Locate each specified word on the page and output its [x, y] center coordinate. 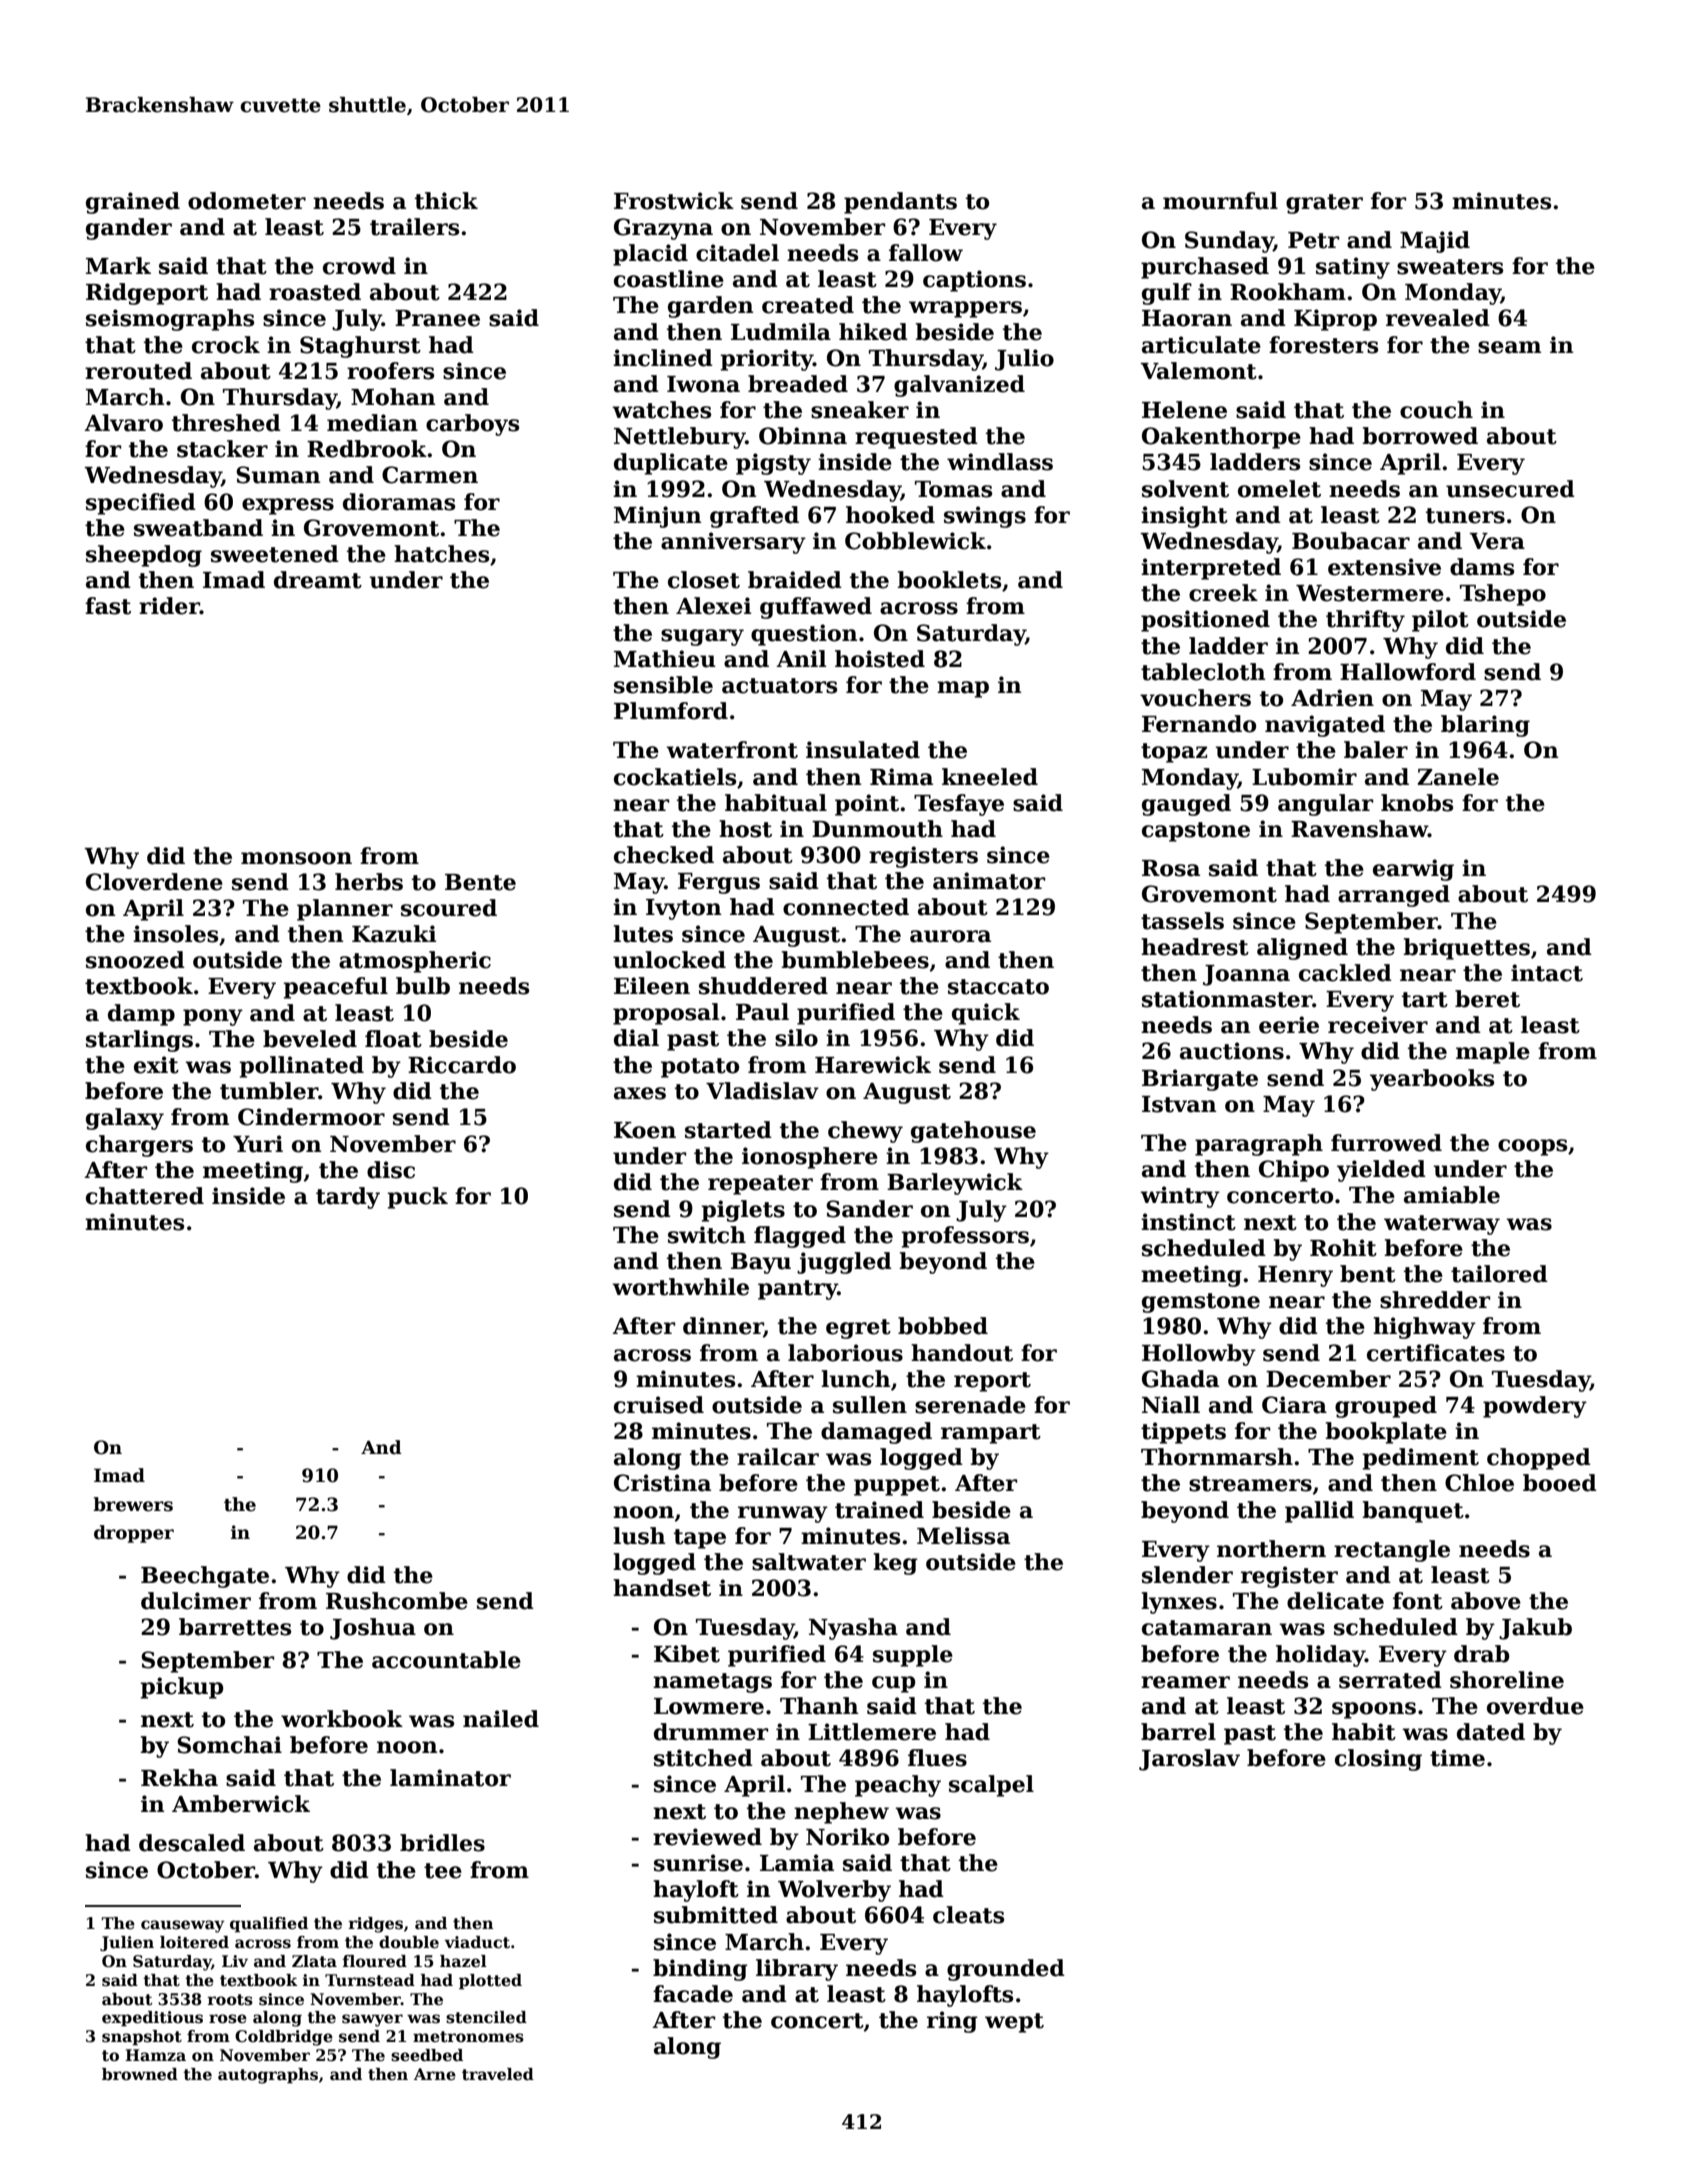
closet [704, 580]
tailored [1499, 1274]
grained [133, 203]
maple [1493, 1053]
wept [1014, 2023]
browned [140, 2074]
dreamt [318, 580]
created [808, 305]
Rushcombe [397, 1601]
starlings [139, 1041]
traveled [498, 2074]
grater [1324, 204]
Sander [869, 1209]
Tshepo [1503, 595]
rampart [991, 1434]
